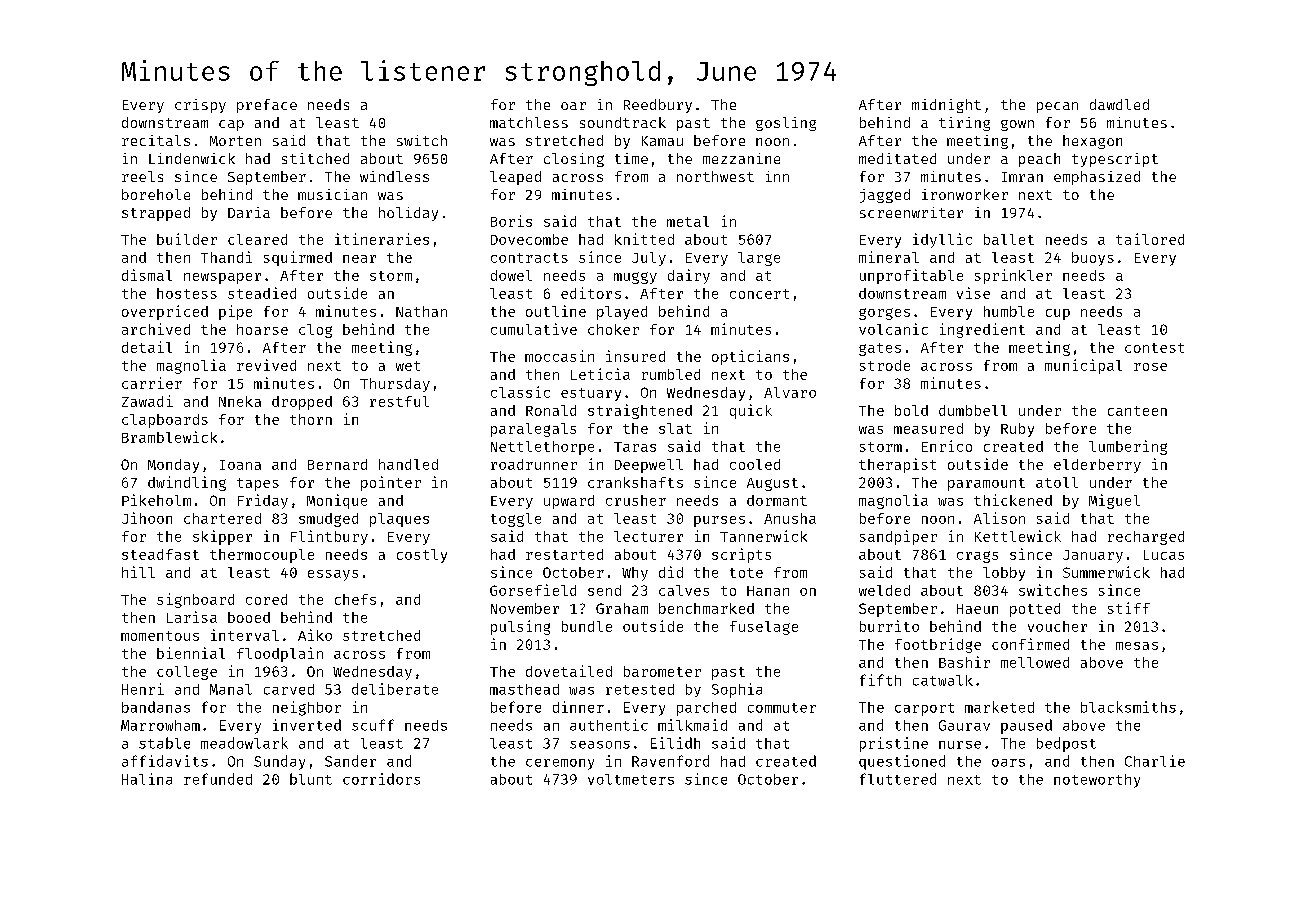 This document has height=924, width=1308. Describe the element at coordinates (751, 411) in the document. I see `quick` at that location.
